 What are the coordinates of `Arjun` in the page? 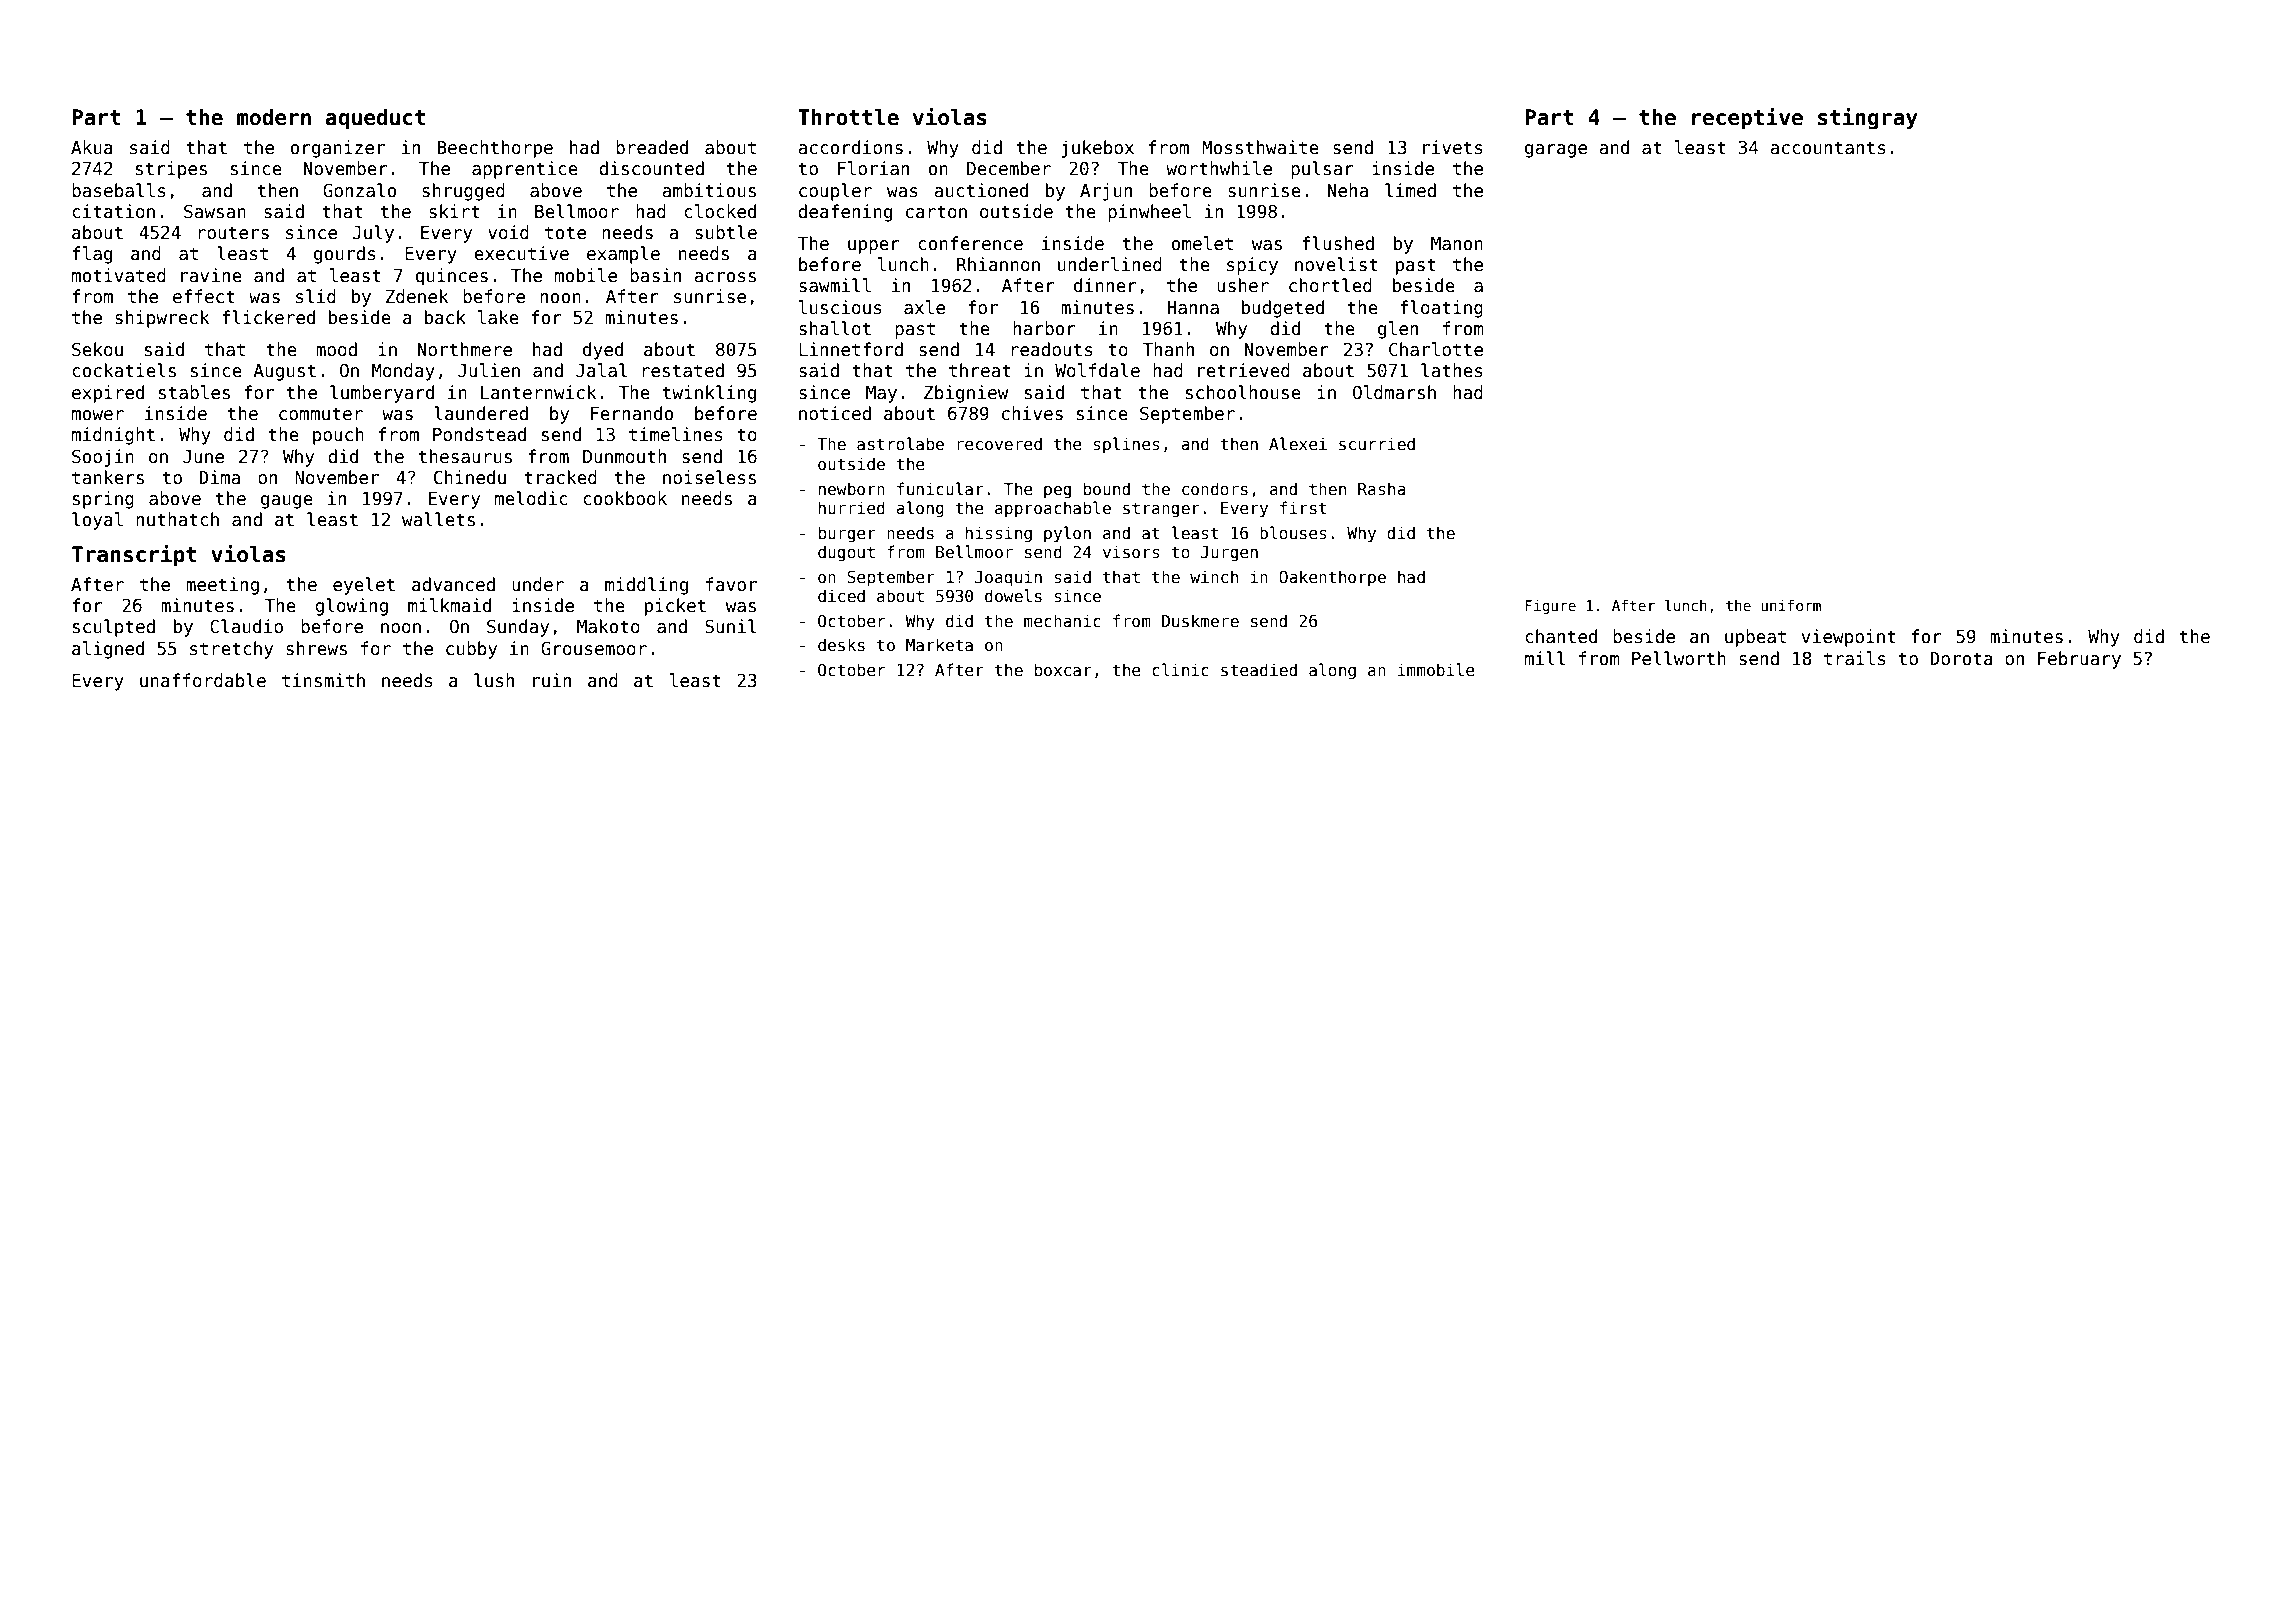 It's located at (1106, 192).
